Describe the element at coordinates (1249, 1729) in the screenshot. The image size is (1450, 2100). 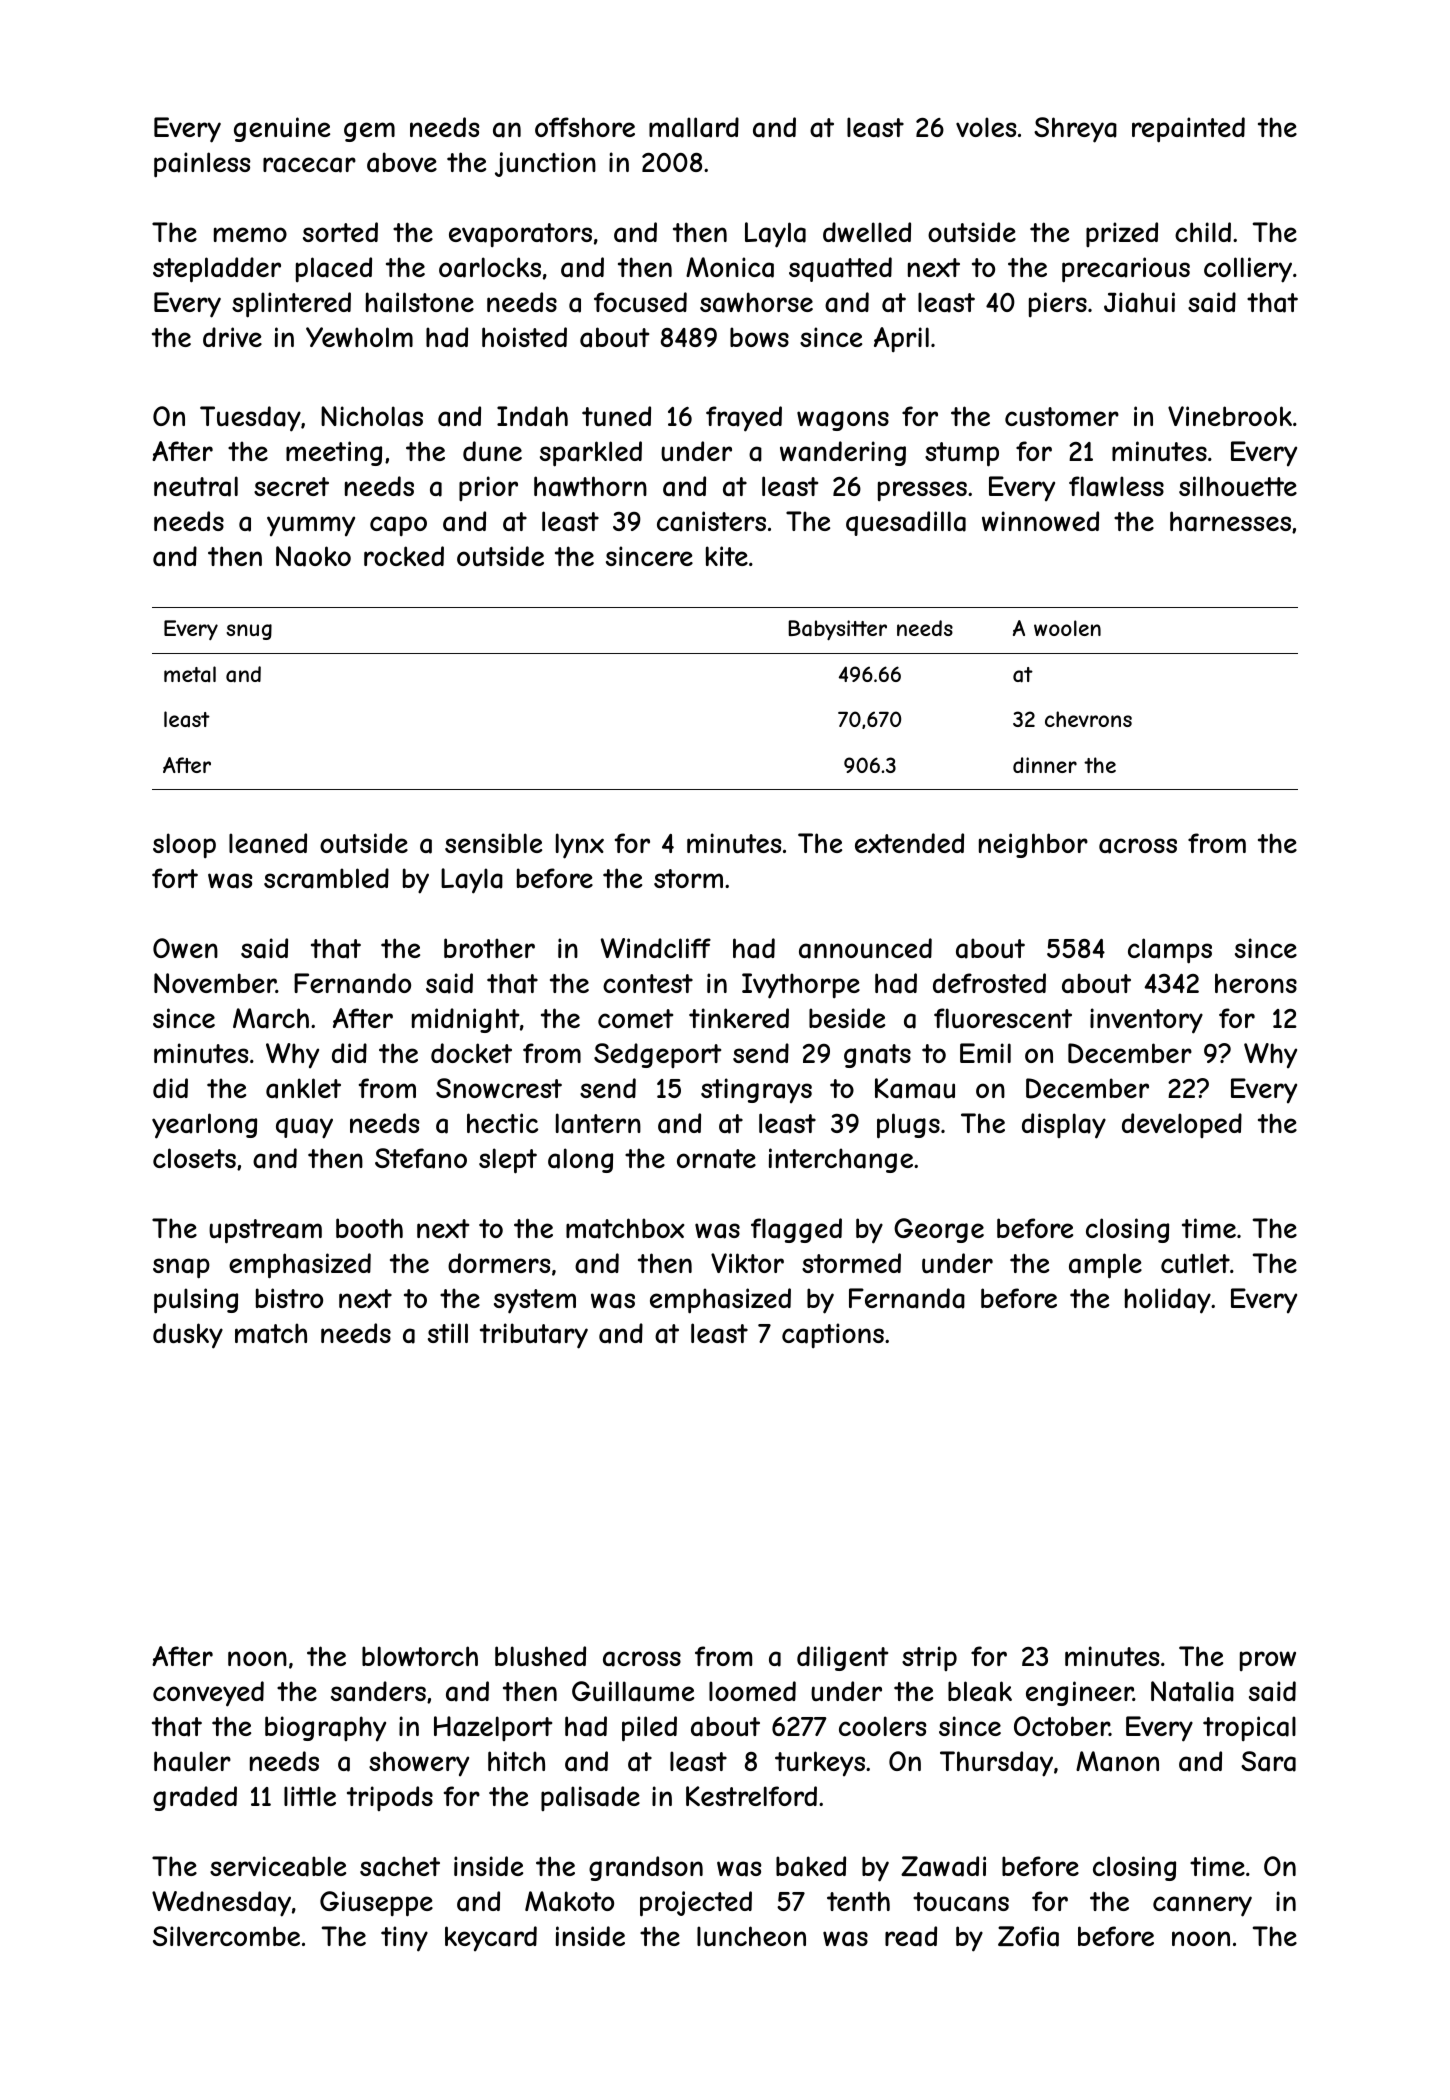
I see `tropical` at that location.
